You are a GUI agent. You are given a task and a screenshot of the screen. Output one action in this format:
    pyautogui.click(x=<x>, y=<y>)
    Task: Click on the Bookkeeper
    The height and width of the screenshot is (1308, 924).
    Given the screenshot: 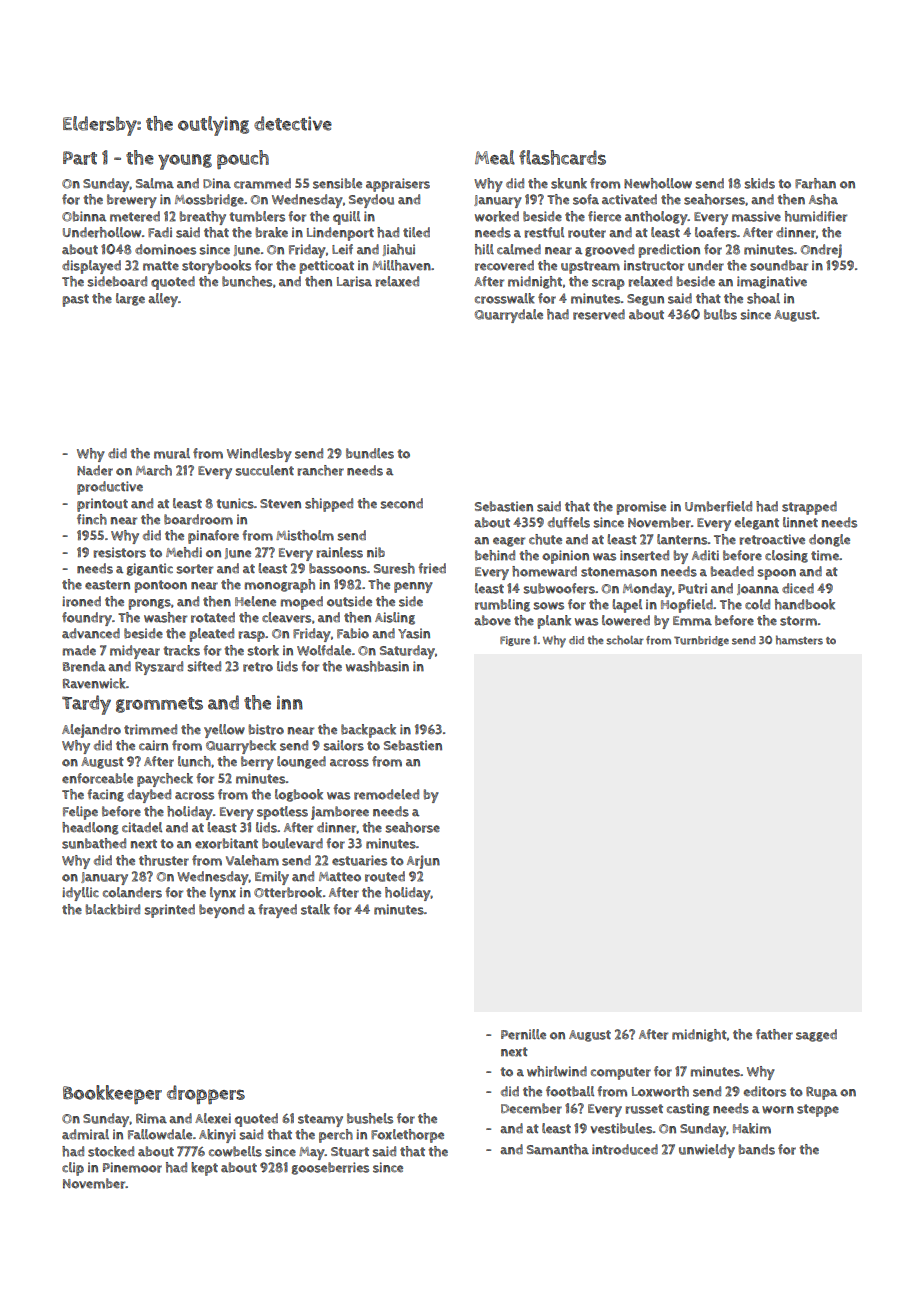 What is the action you would take?
    pyautogui.click(x=112, y=1094)
